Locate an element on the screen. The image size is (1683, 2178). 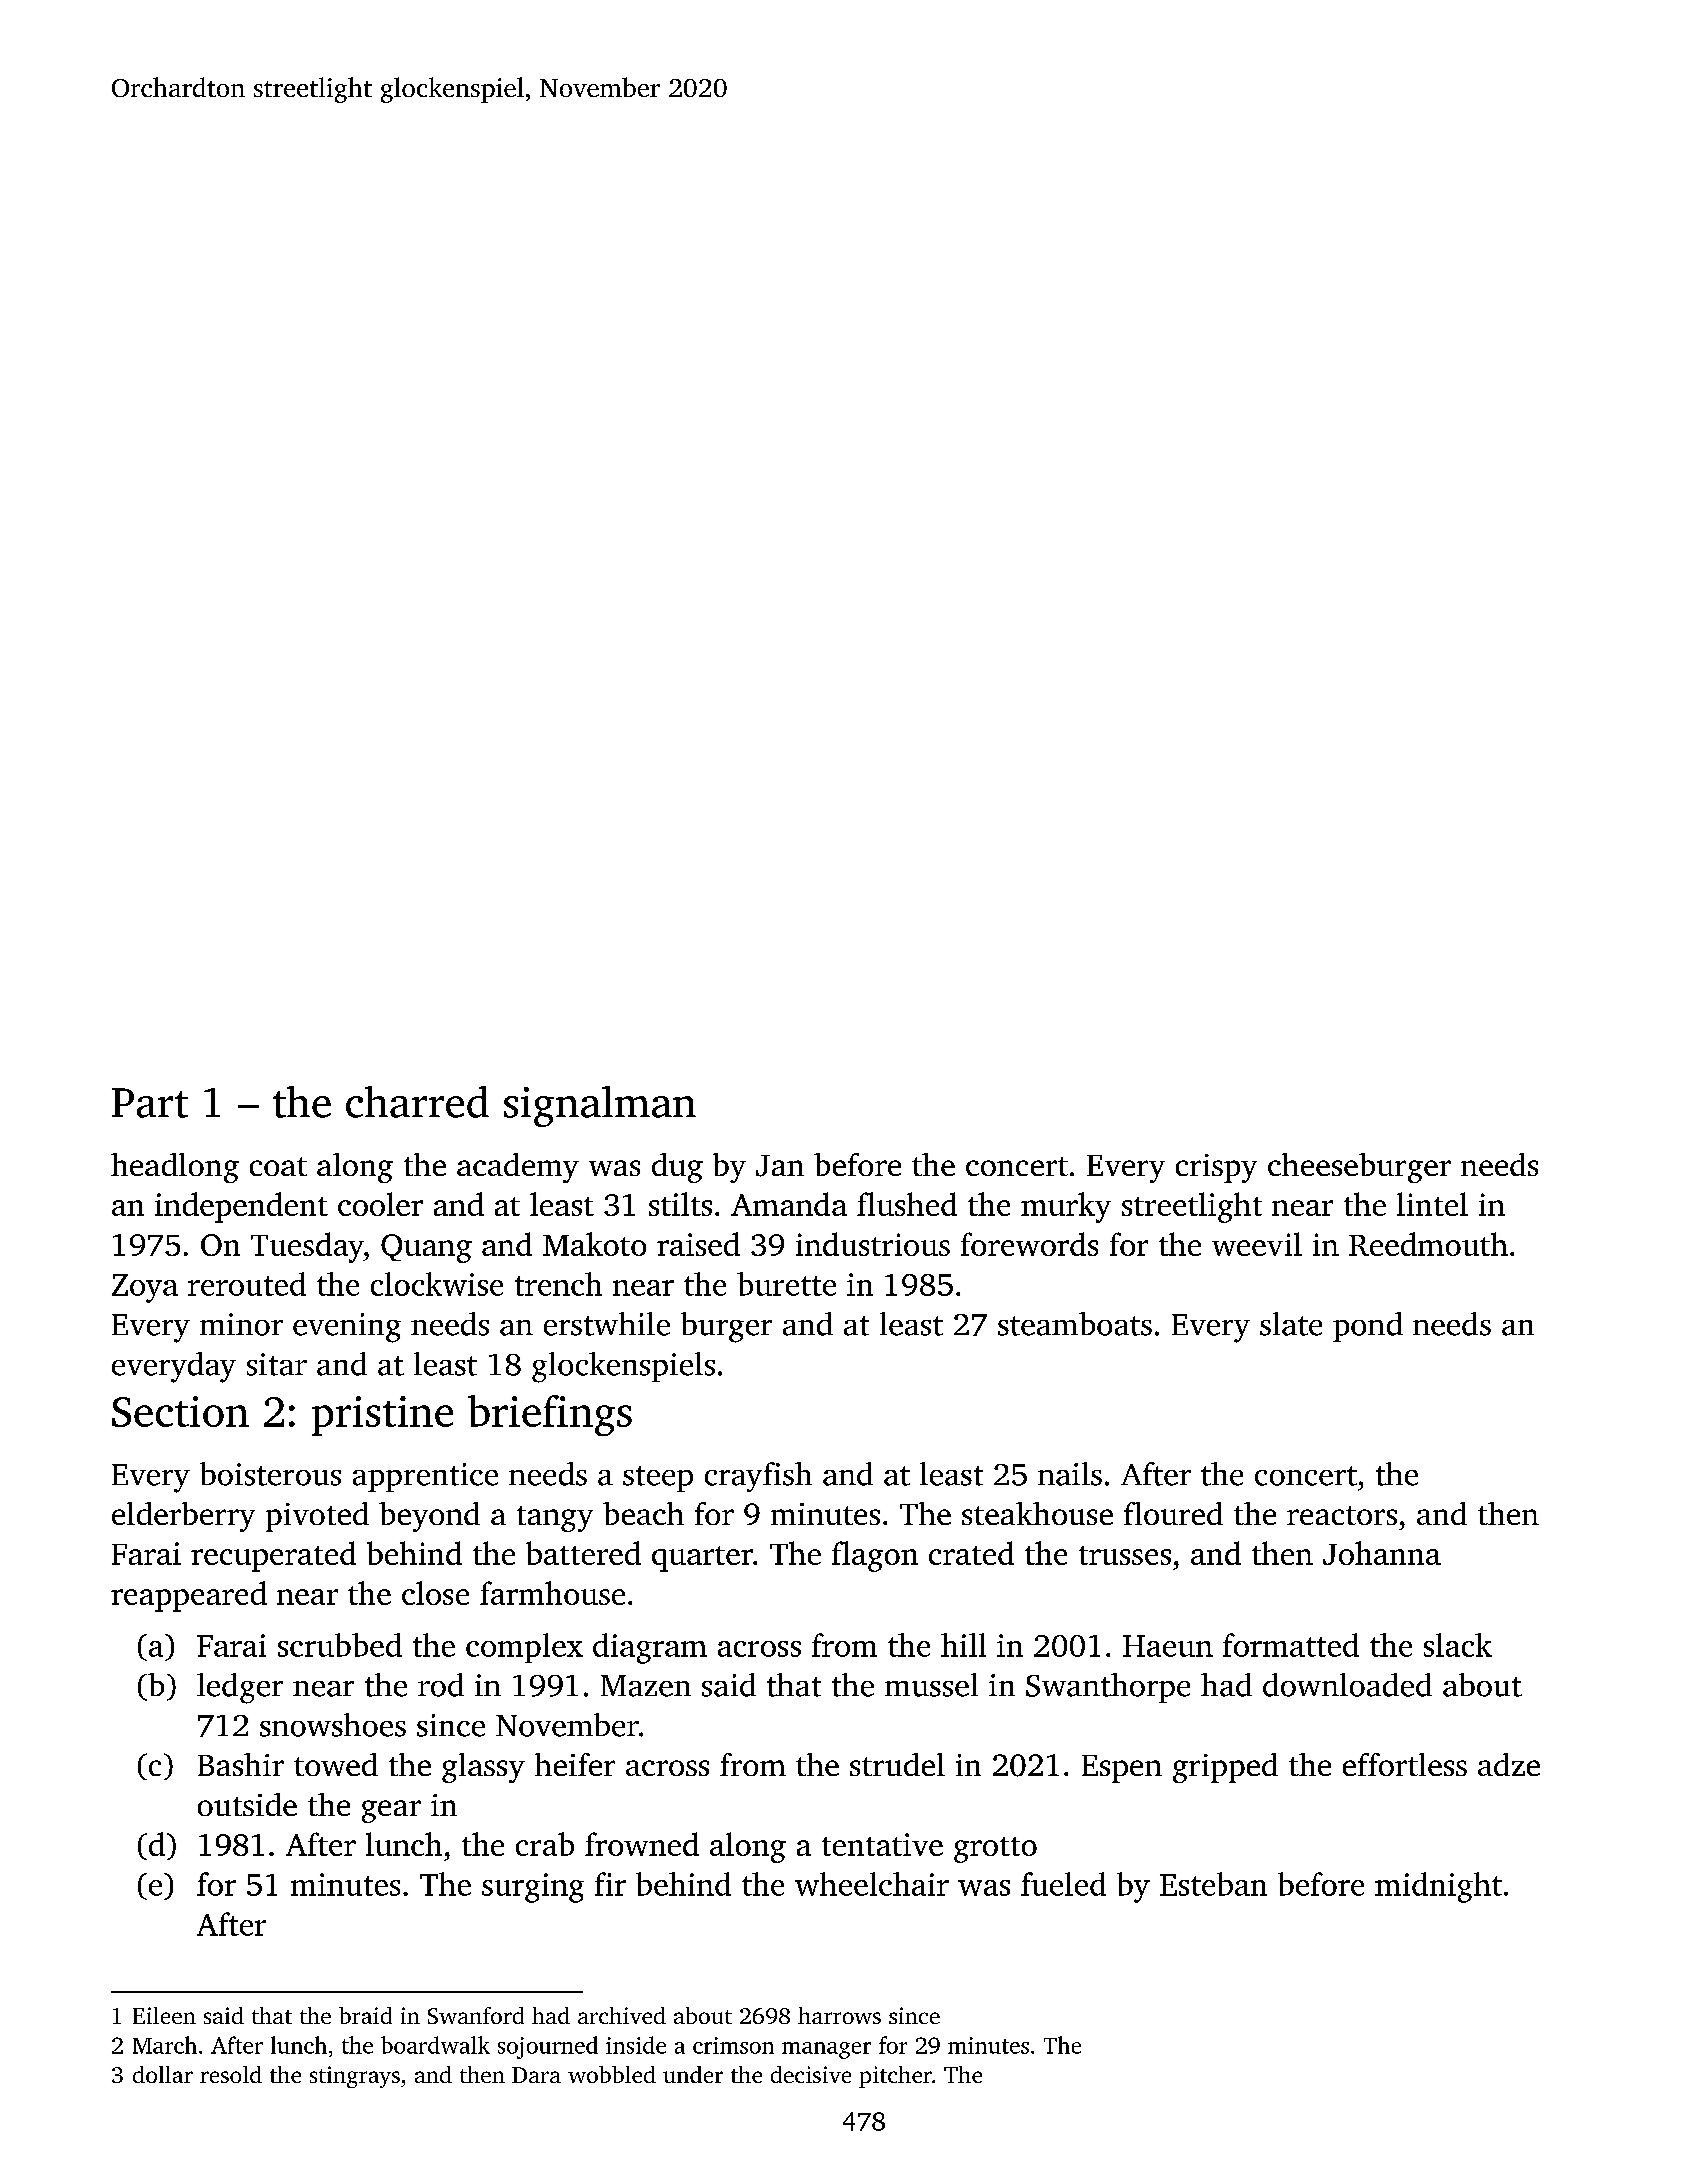
hill is located at coordinates (963, 1645).
